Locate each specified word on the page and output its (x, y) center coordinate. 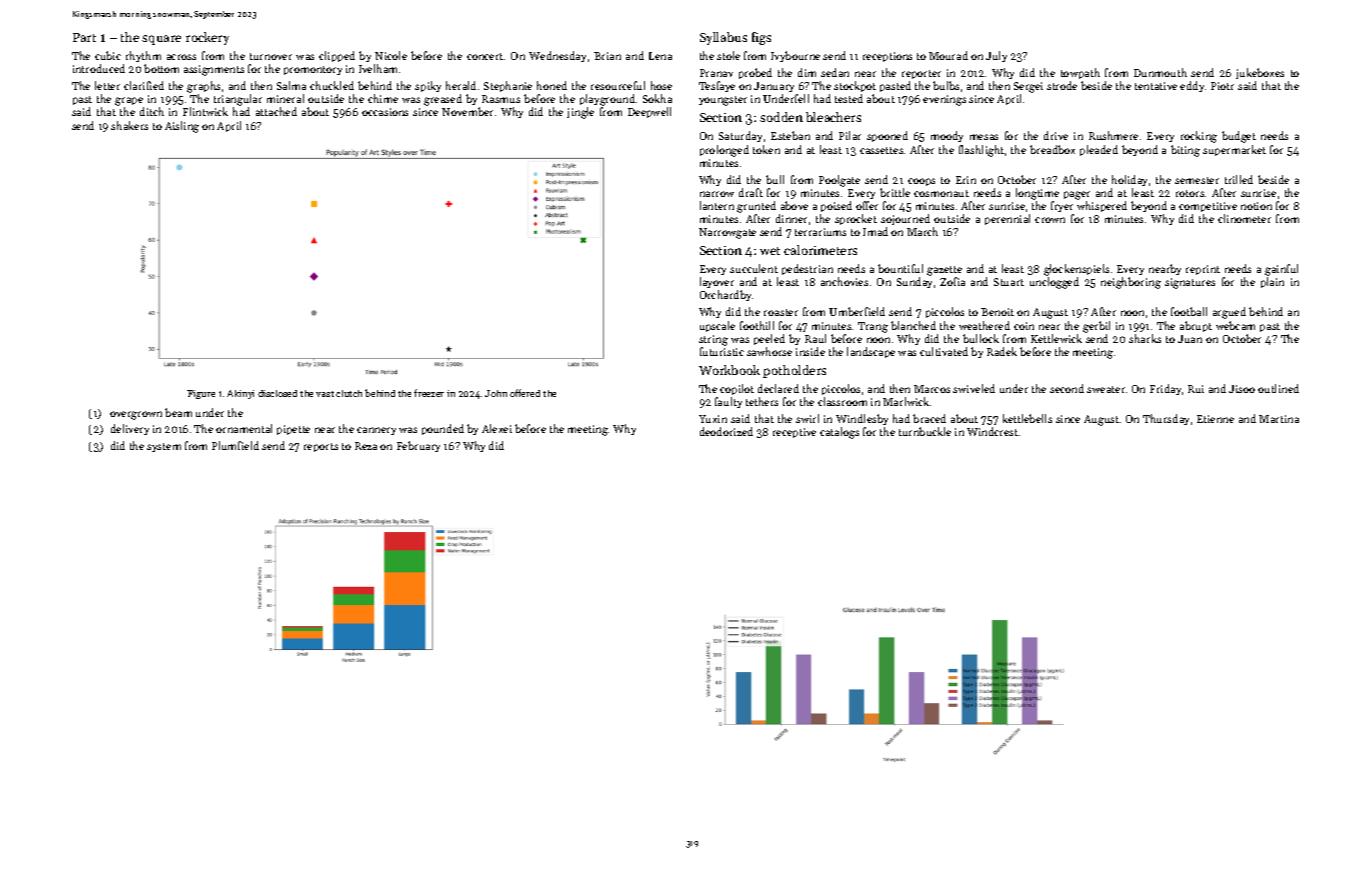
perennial (1007, 219)
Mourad (948, 55)
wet (770, 251)
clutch (349, 393)
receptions (887, 57)
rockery (207, 38)
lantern (717, 205)
